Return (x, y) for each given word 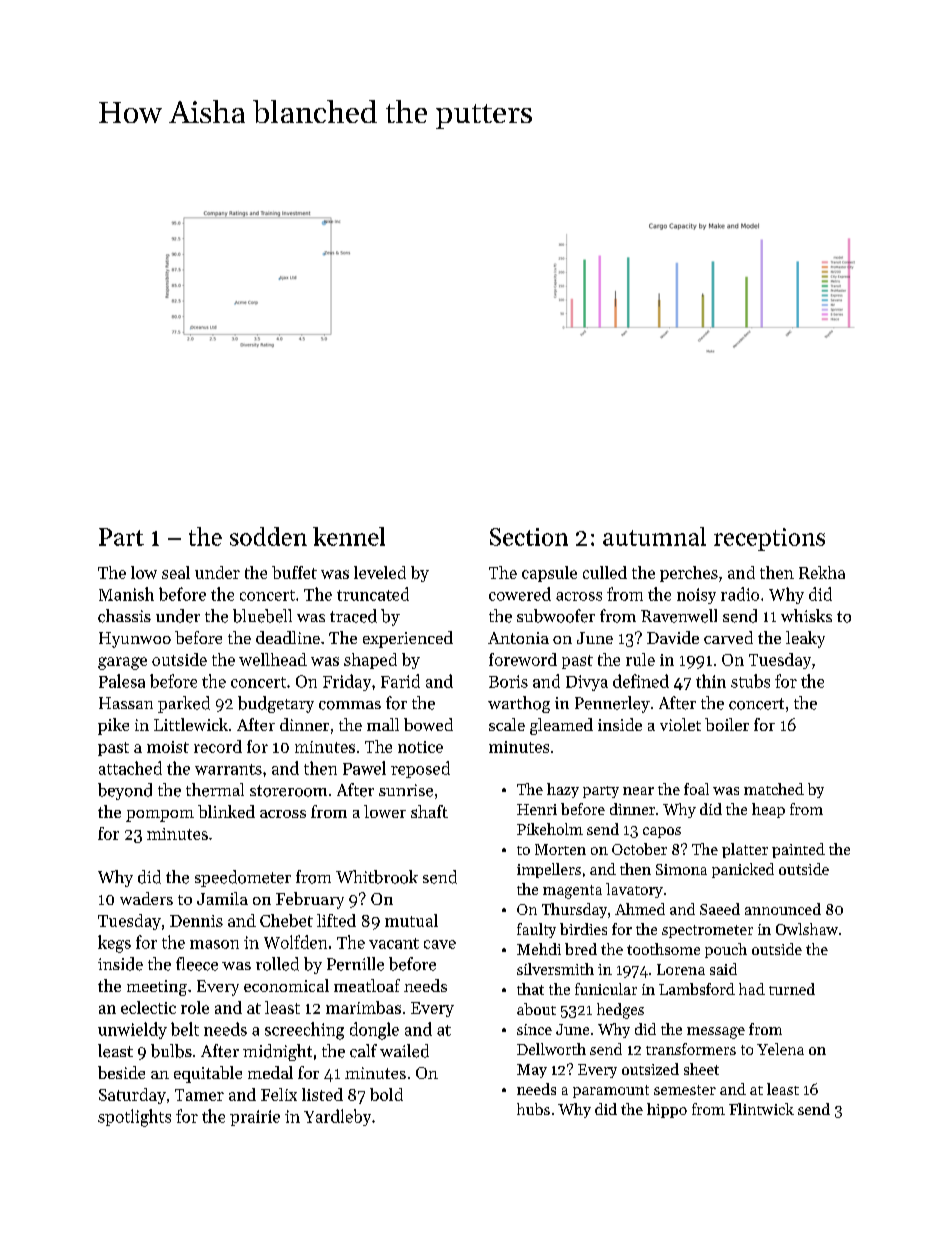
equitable (208, 1074)
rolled (277, 964)
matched (774, 789)
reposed (420, 769)
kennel (349, 536)
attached (130, 768)
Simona (681, 869)
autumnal (654, 536)
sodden (268, 536)
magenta (572, 892)
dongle (374, 1031)
